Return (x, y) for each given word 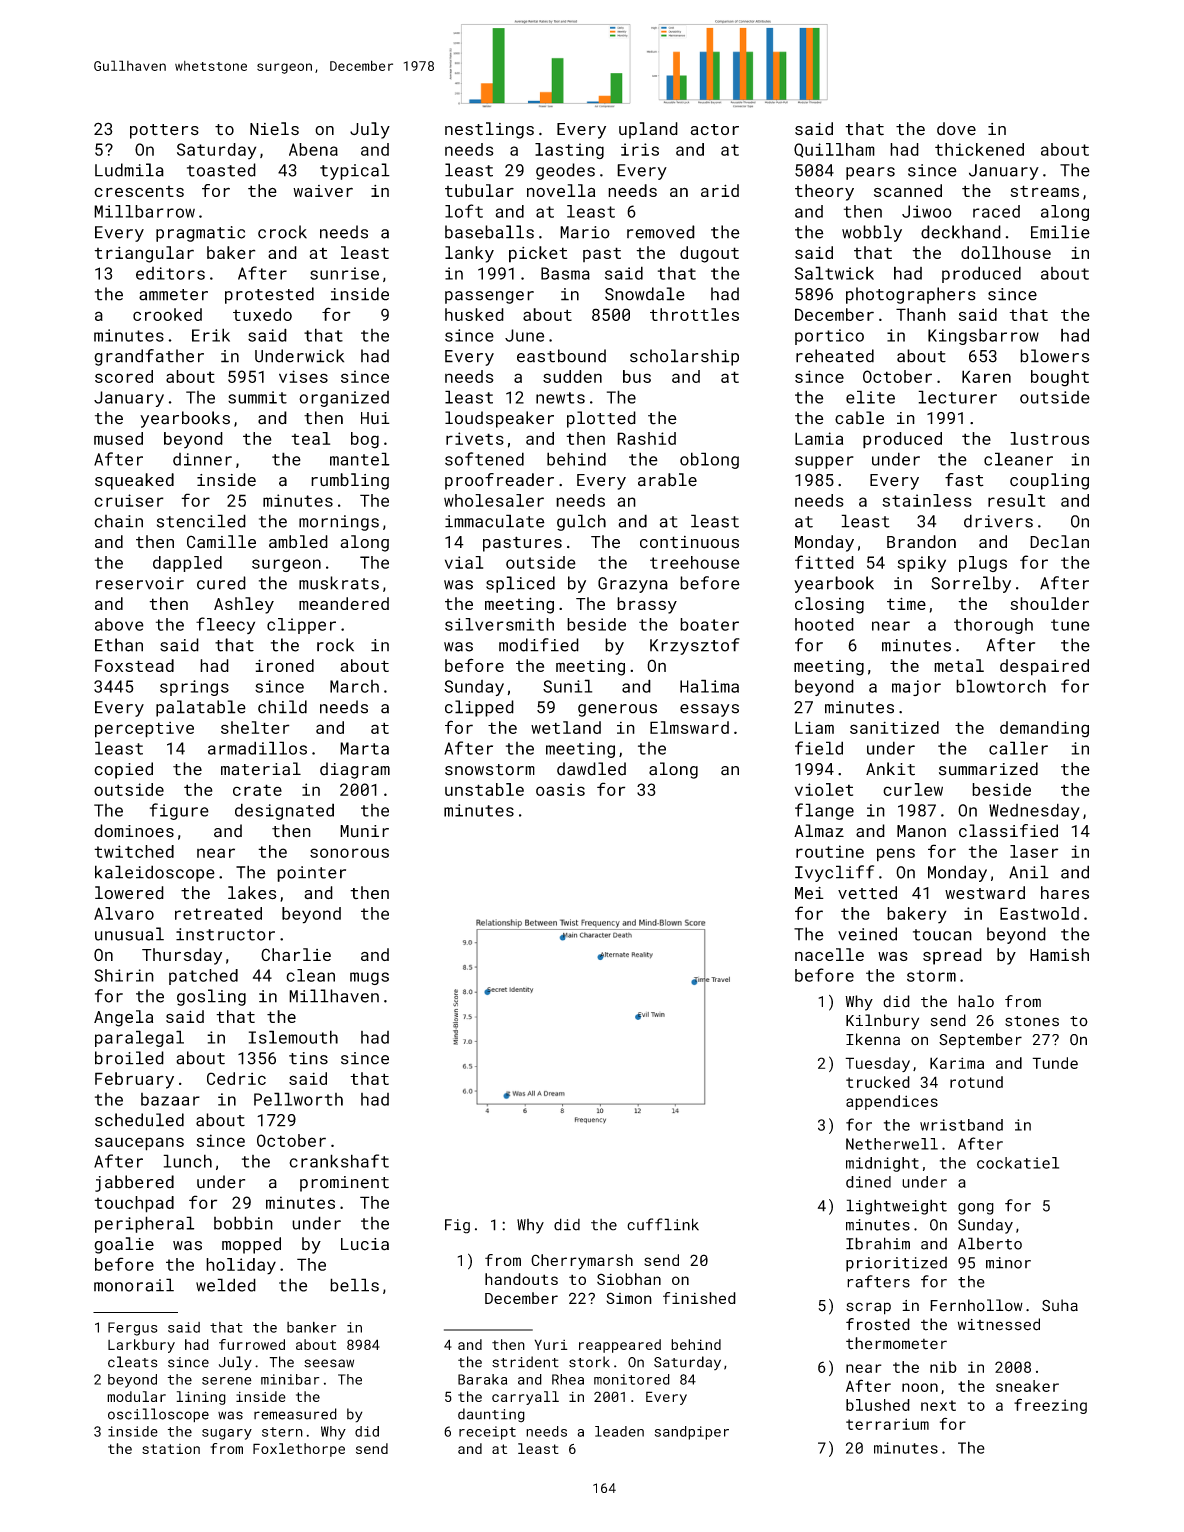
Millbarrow (144, 211)
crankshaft (339, 1161)
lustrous (1049, 438)
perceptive (144, 730)
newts (560, 398)
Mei (809, 893)
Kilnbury (882, 1022)
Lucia (365, 1244)
